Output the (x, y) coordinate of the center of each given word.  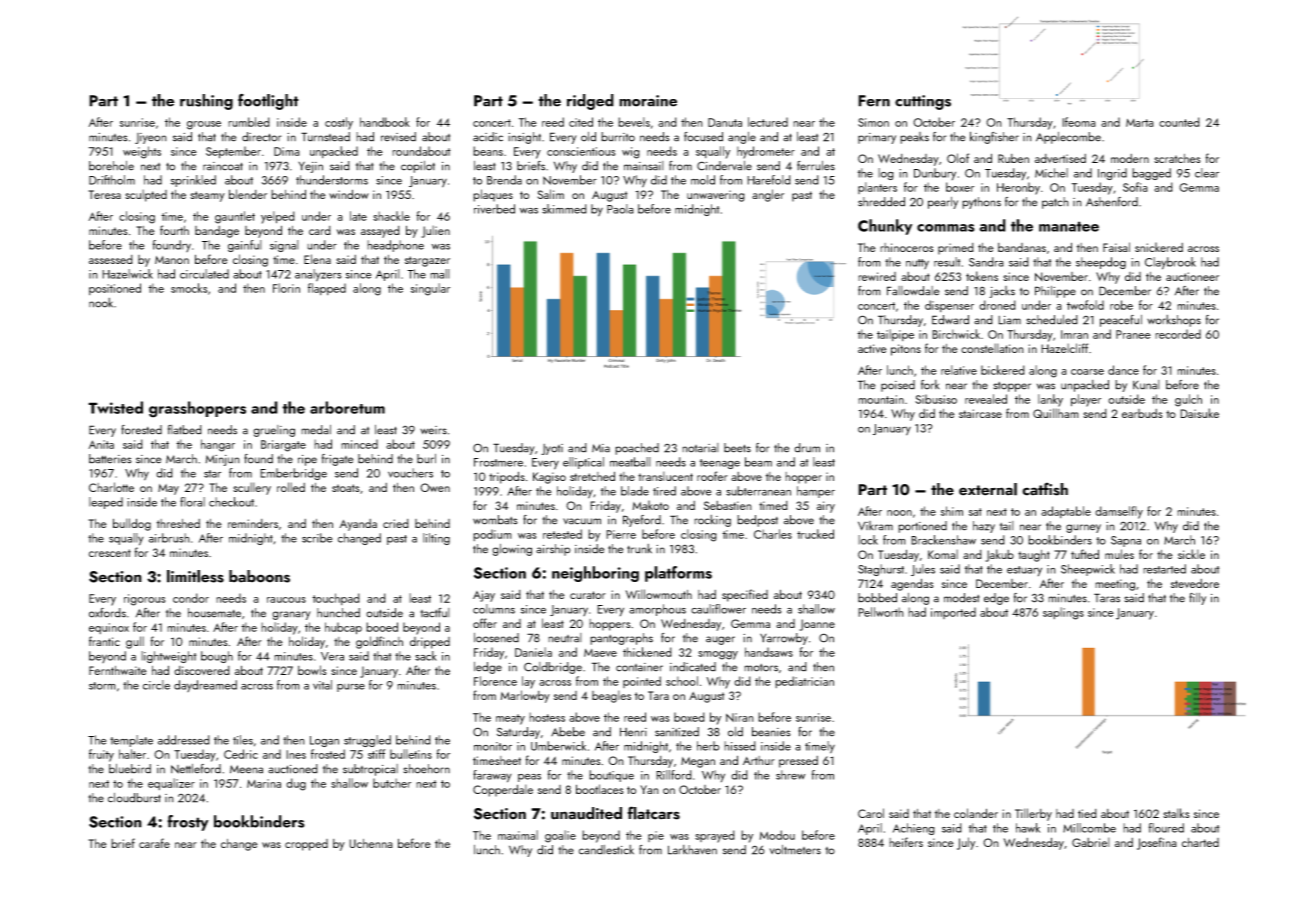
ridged (590, 102)
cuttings (923, 102)
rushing (206, 102)
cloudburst (134, 798)
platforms (678, 574)
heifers (906, 842)
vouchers (410, 473)
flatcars (653, 813)
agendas (912, 584)
